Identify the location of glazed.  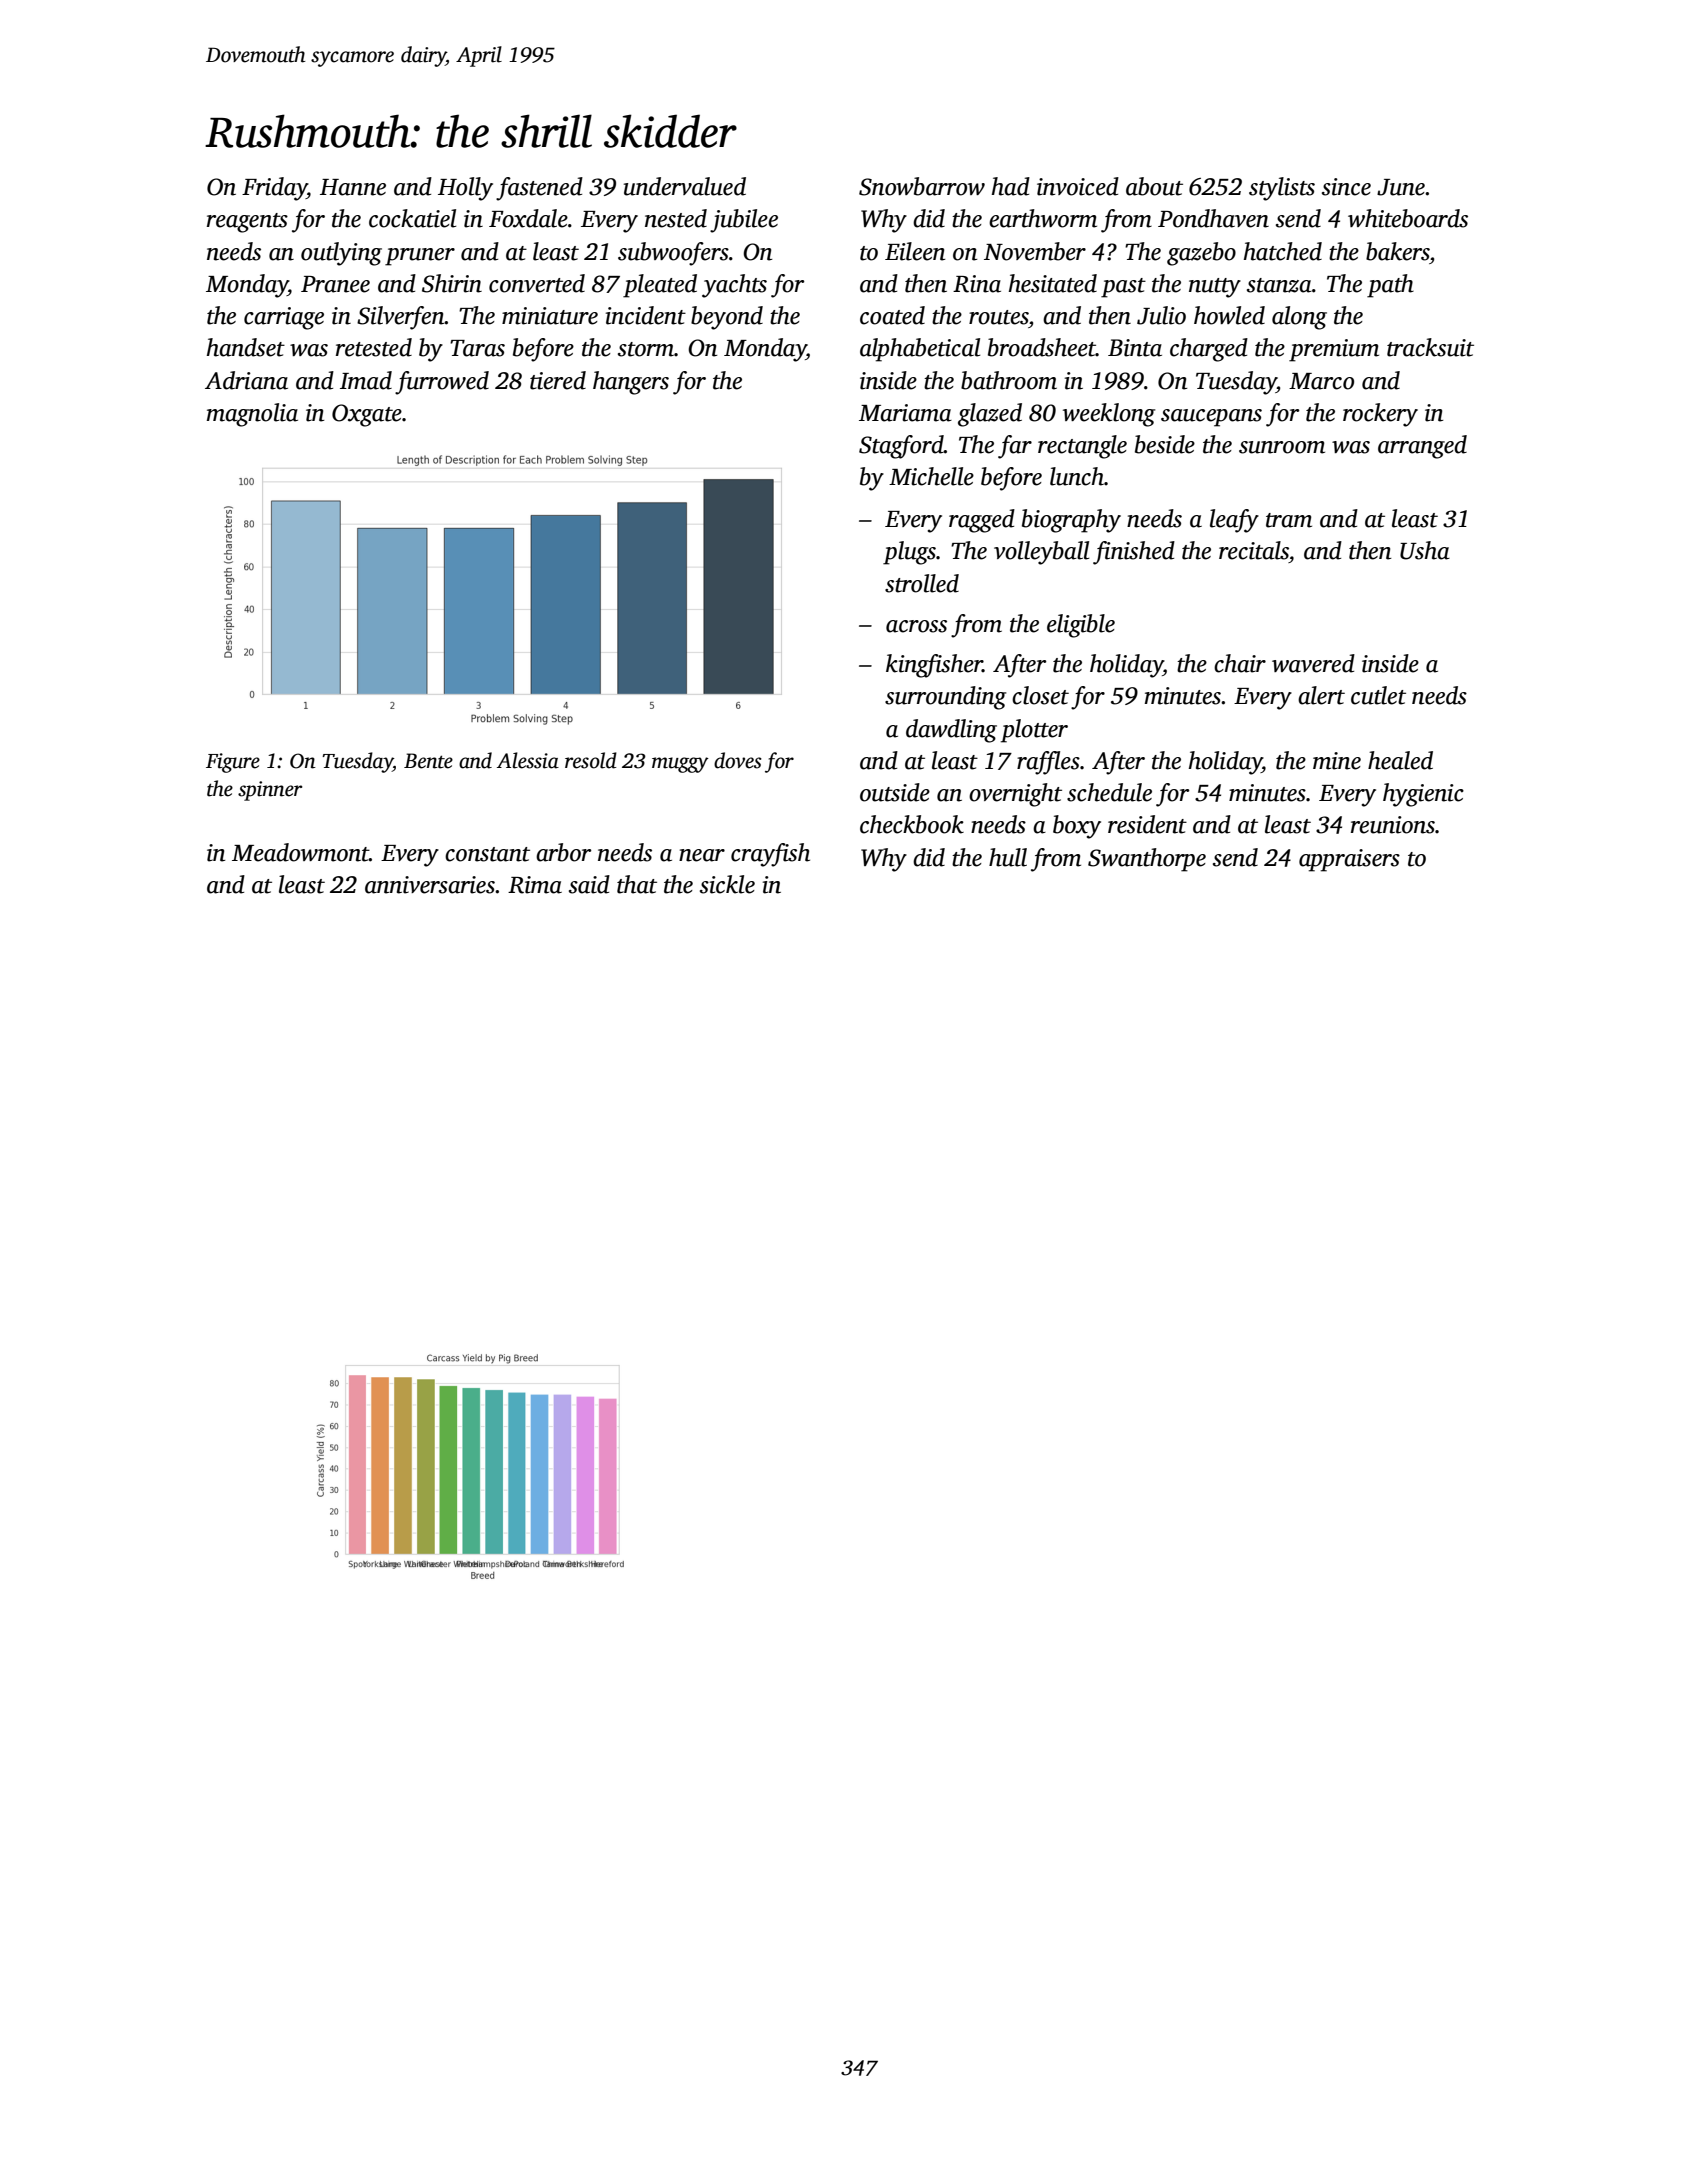
(990, 415).
